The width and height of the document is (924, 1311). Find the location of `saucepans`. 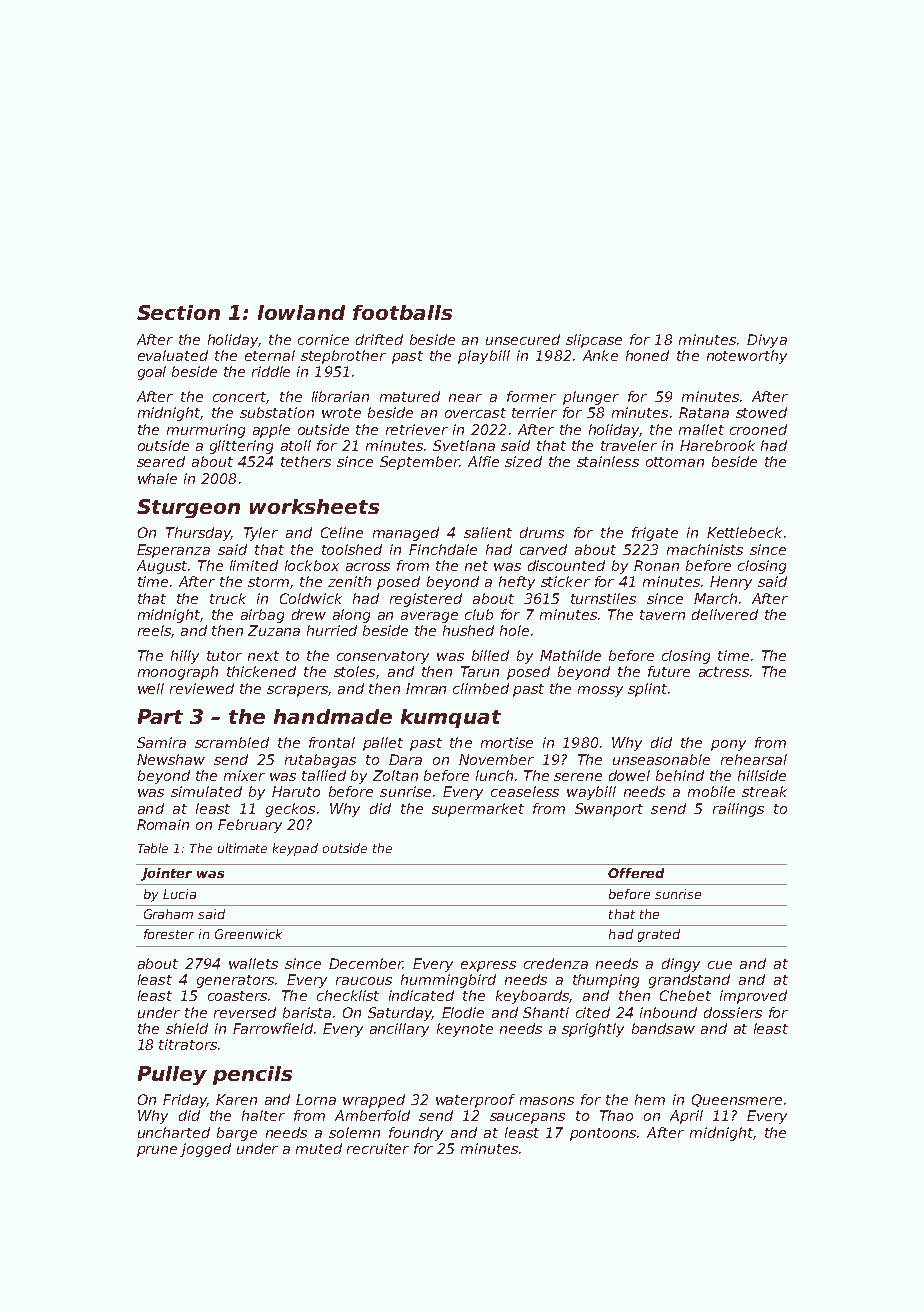

saucepans is located at coordinates (527, 1118).
